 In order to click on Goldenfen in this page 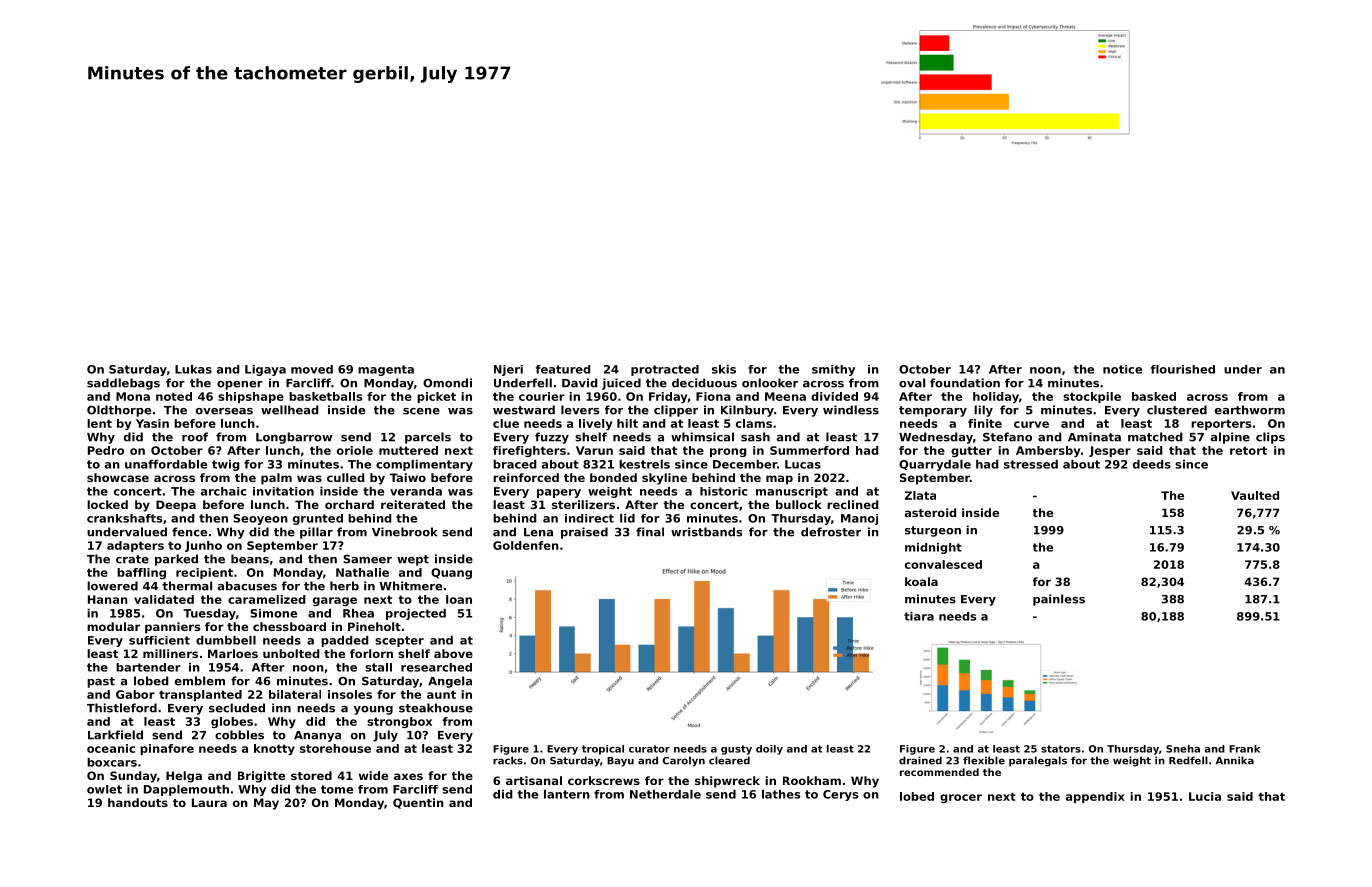, I will do `click(526, 545)`.
